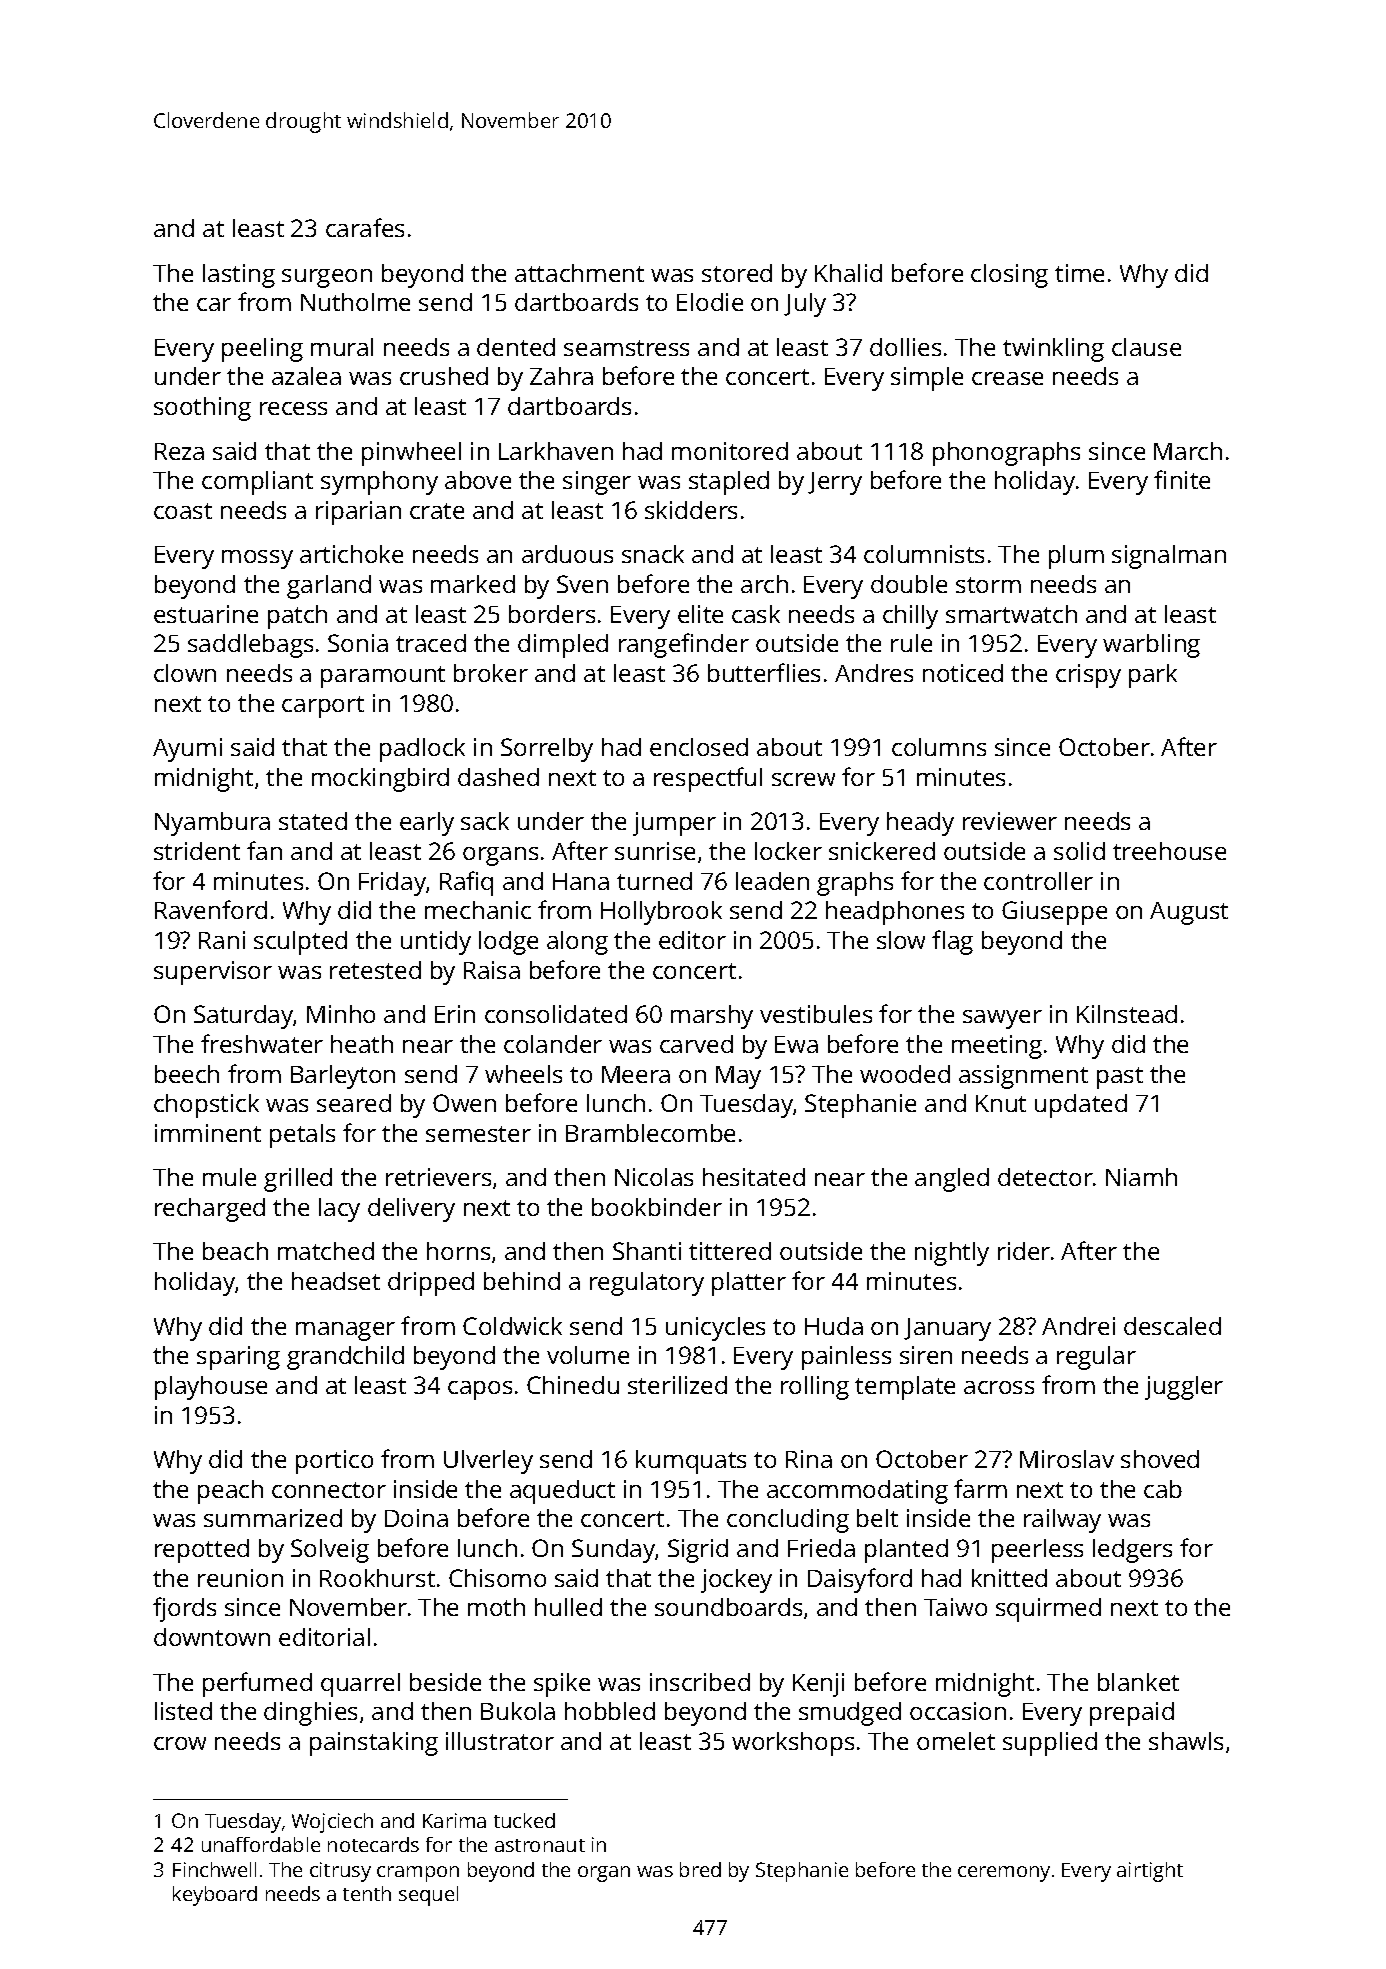 The width and height of the screenshot is (1386, 1969). What do you see at coordinates (202, 1551) in the screenshot?
I see `repotted` at bounding box center [202, 1551].
